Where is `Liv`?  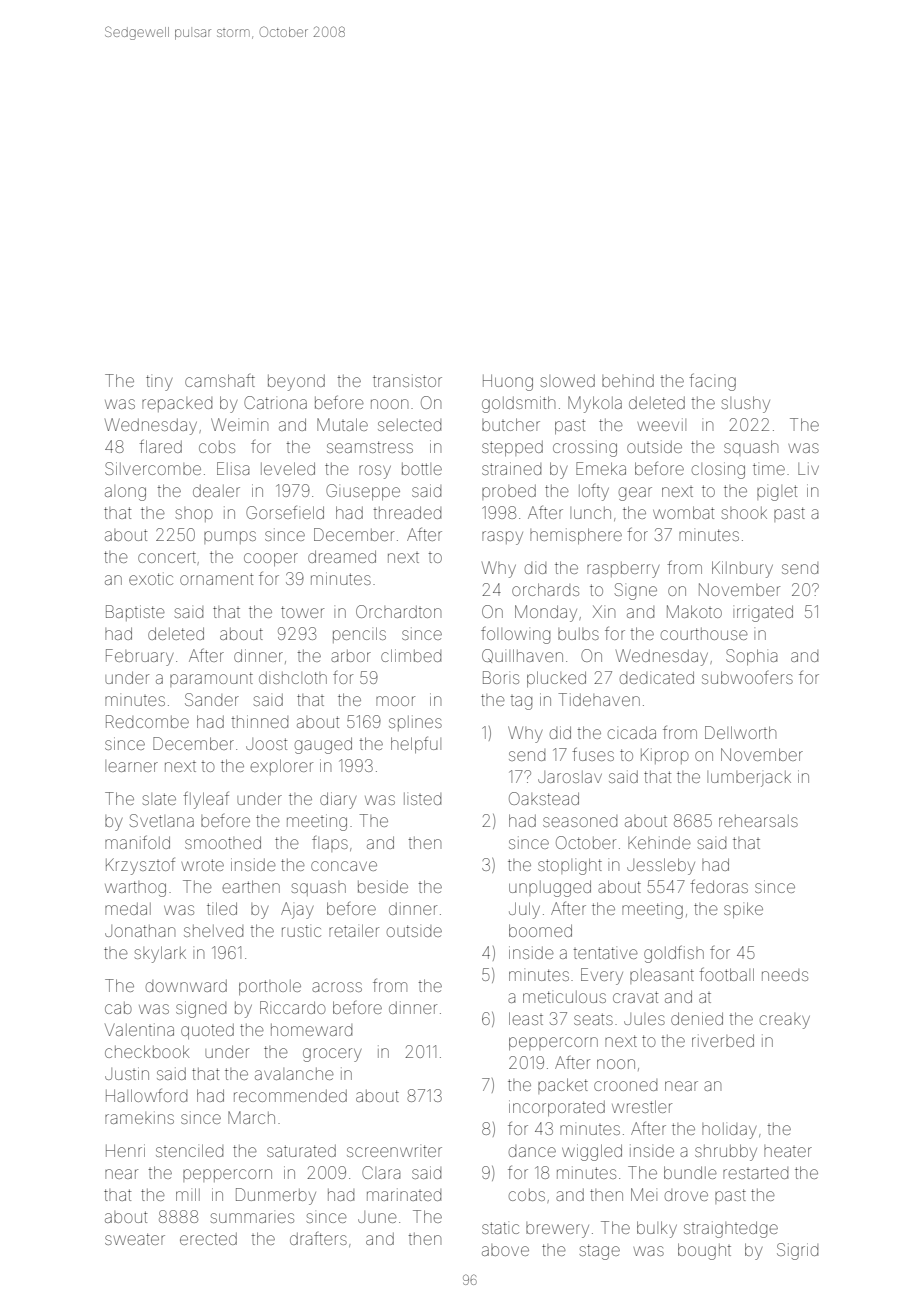
Liv is located at coordinates (808, 468).
